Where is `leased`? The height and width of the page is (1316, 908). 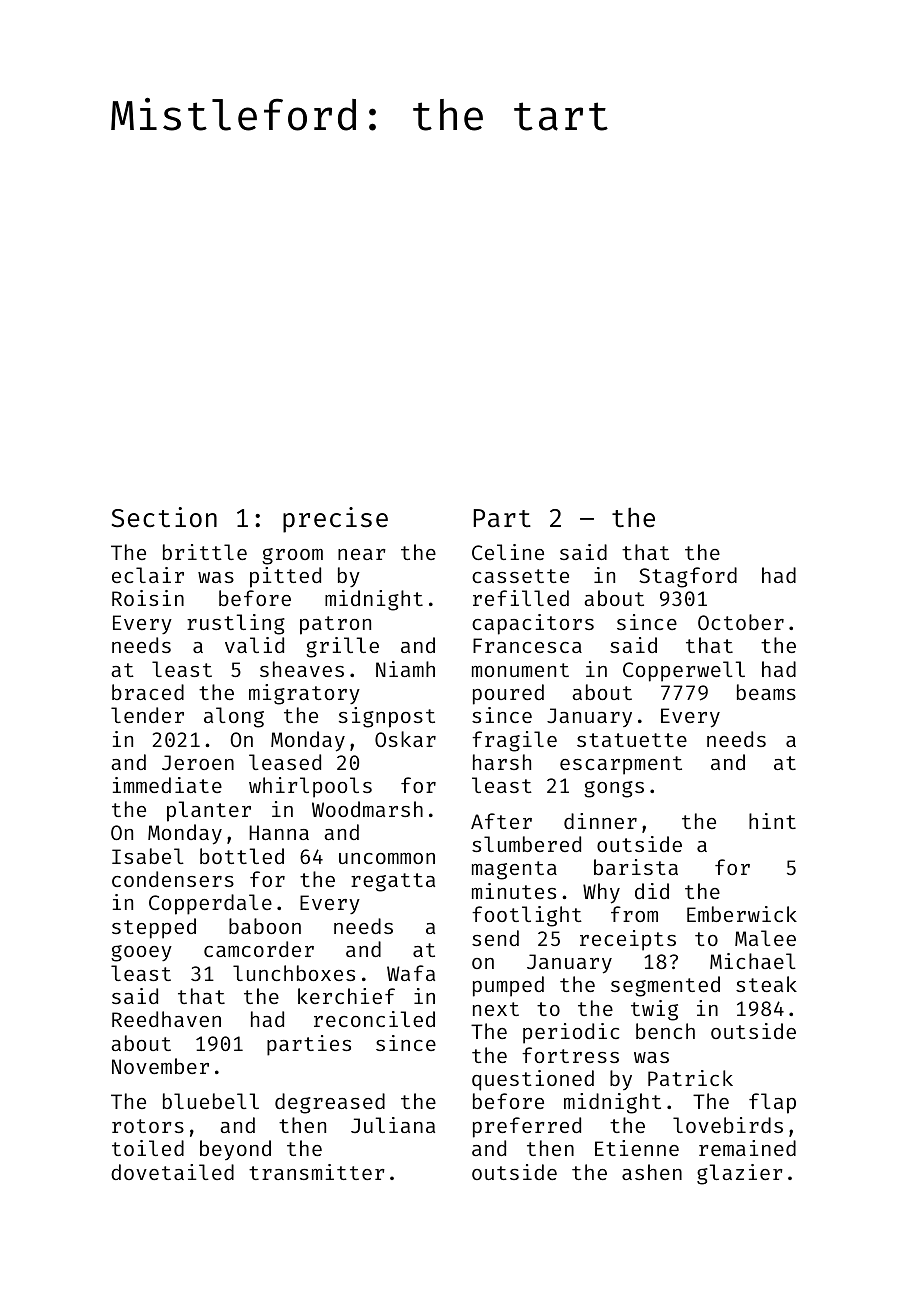 leased is located at coordinates (285, 762).
